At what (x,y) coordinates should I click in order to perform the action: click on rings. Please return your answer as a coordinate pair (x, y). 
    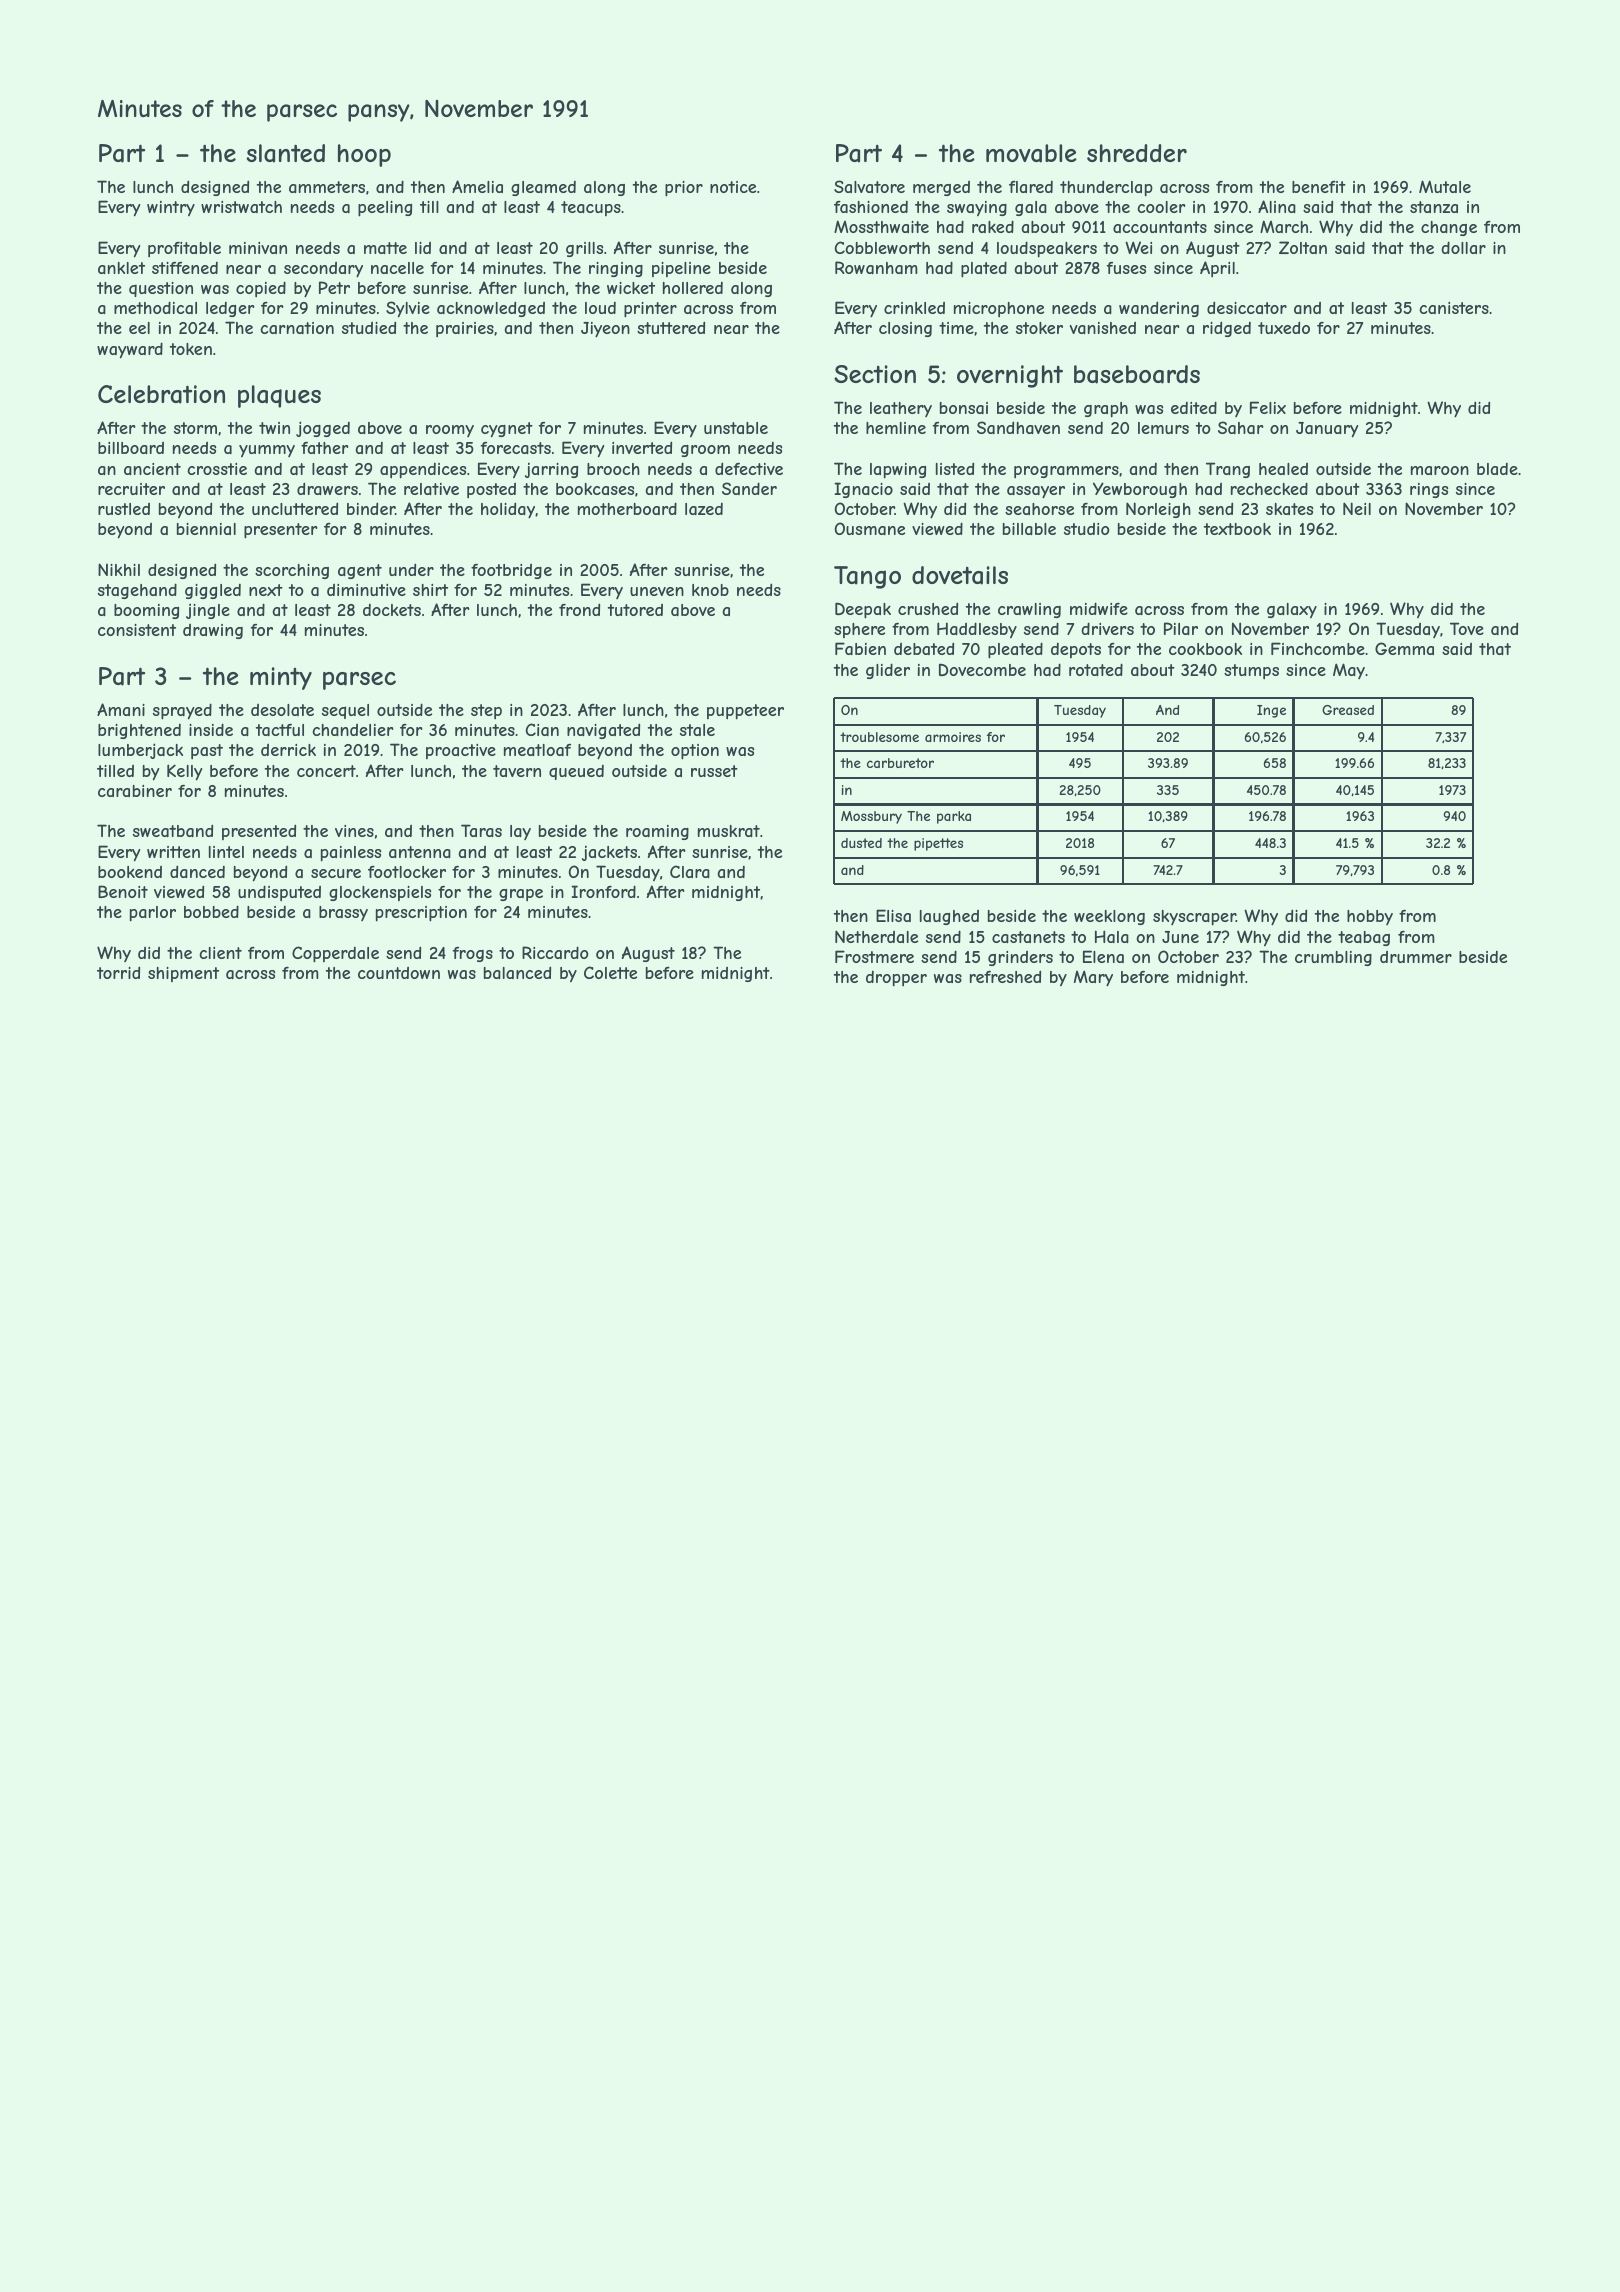
    Looking at the image, I should click on (1429, 490).
